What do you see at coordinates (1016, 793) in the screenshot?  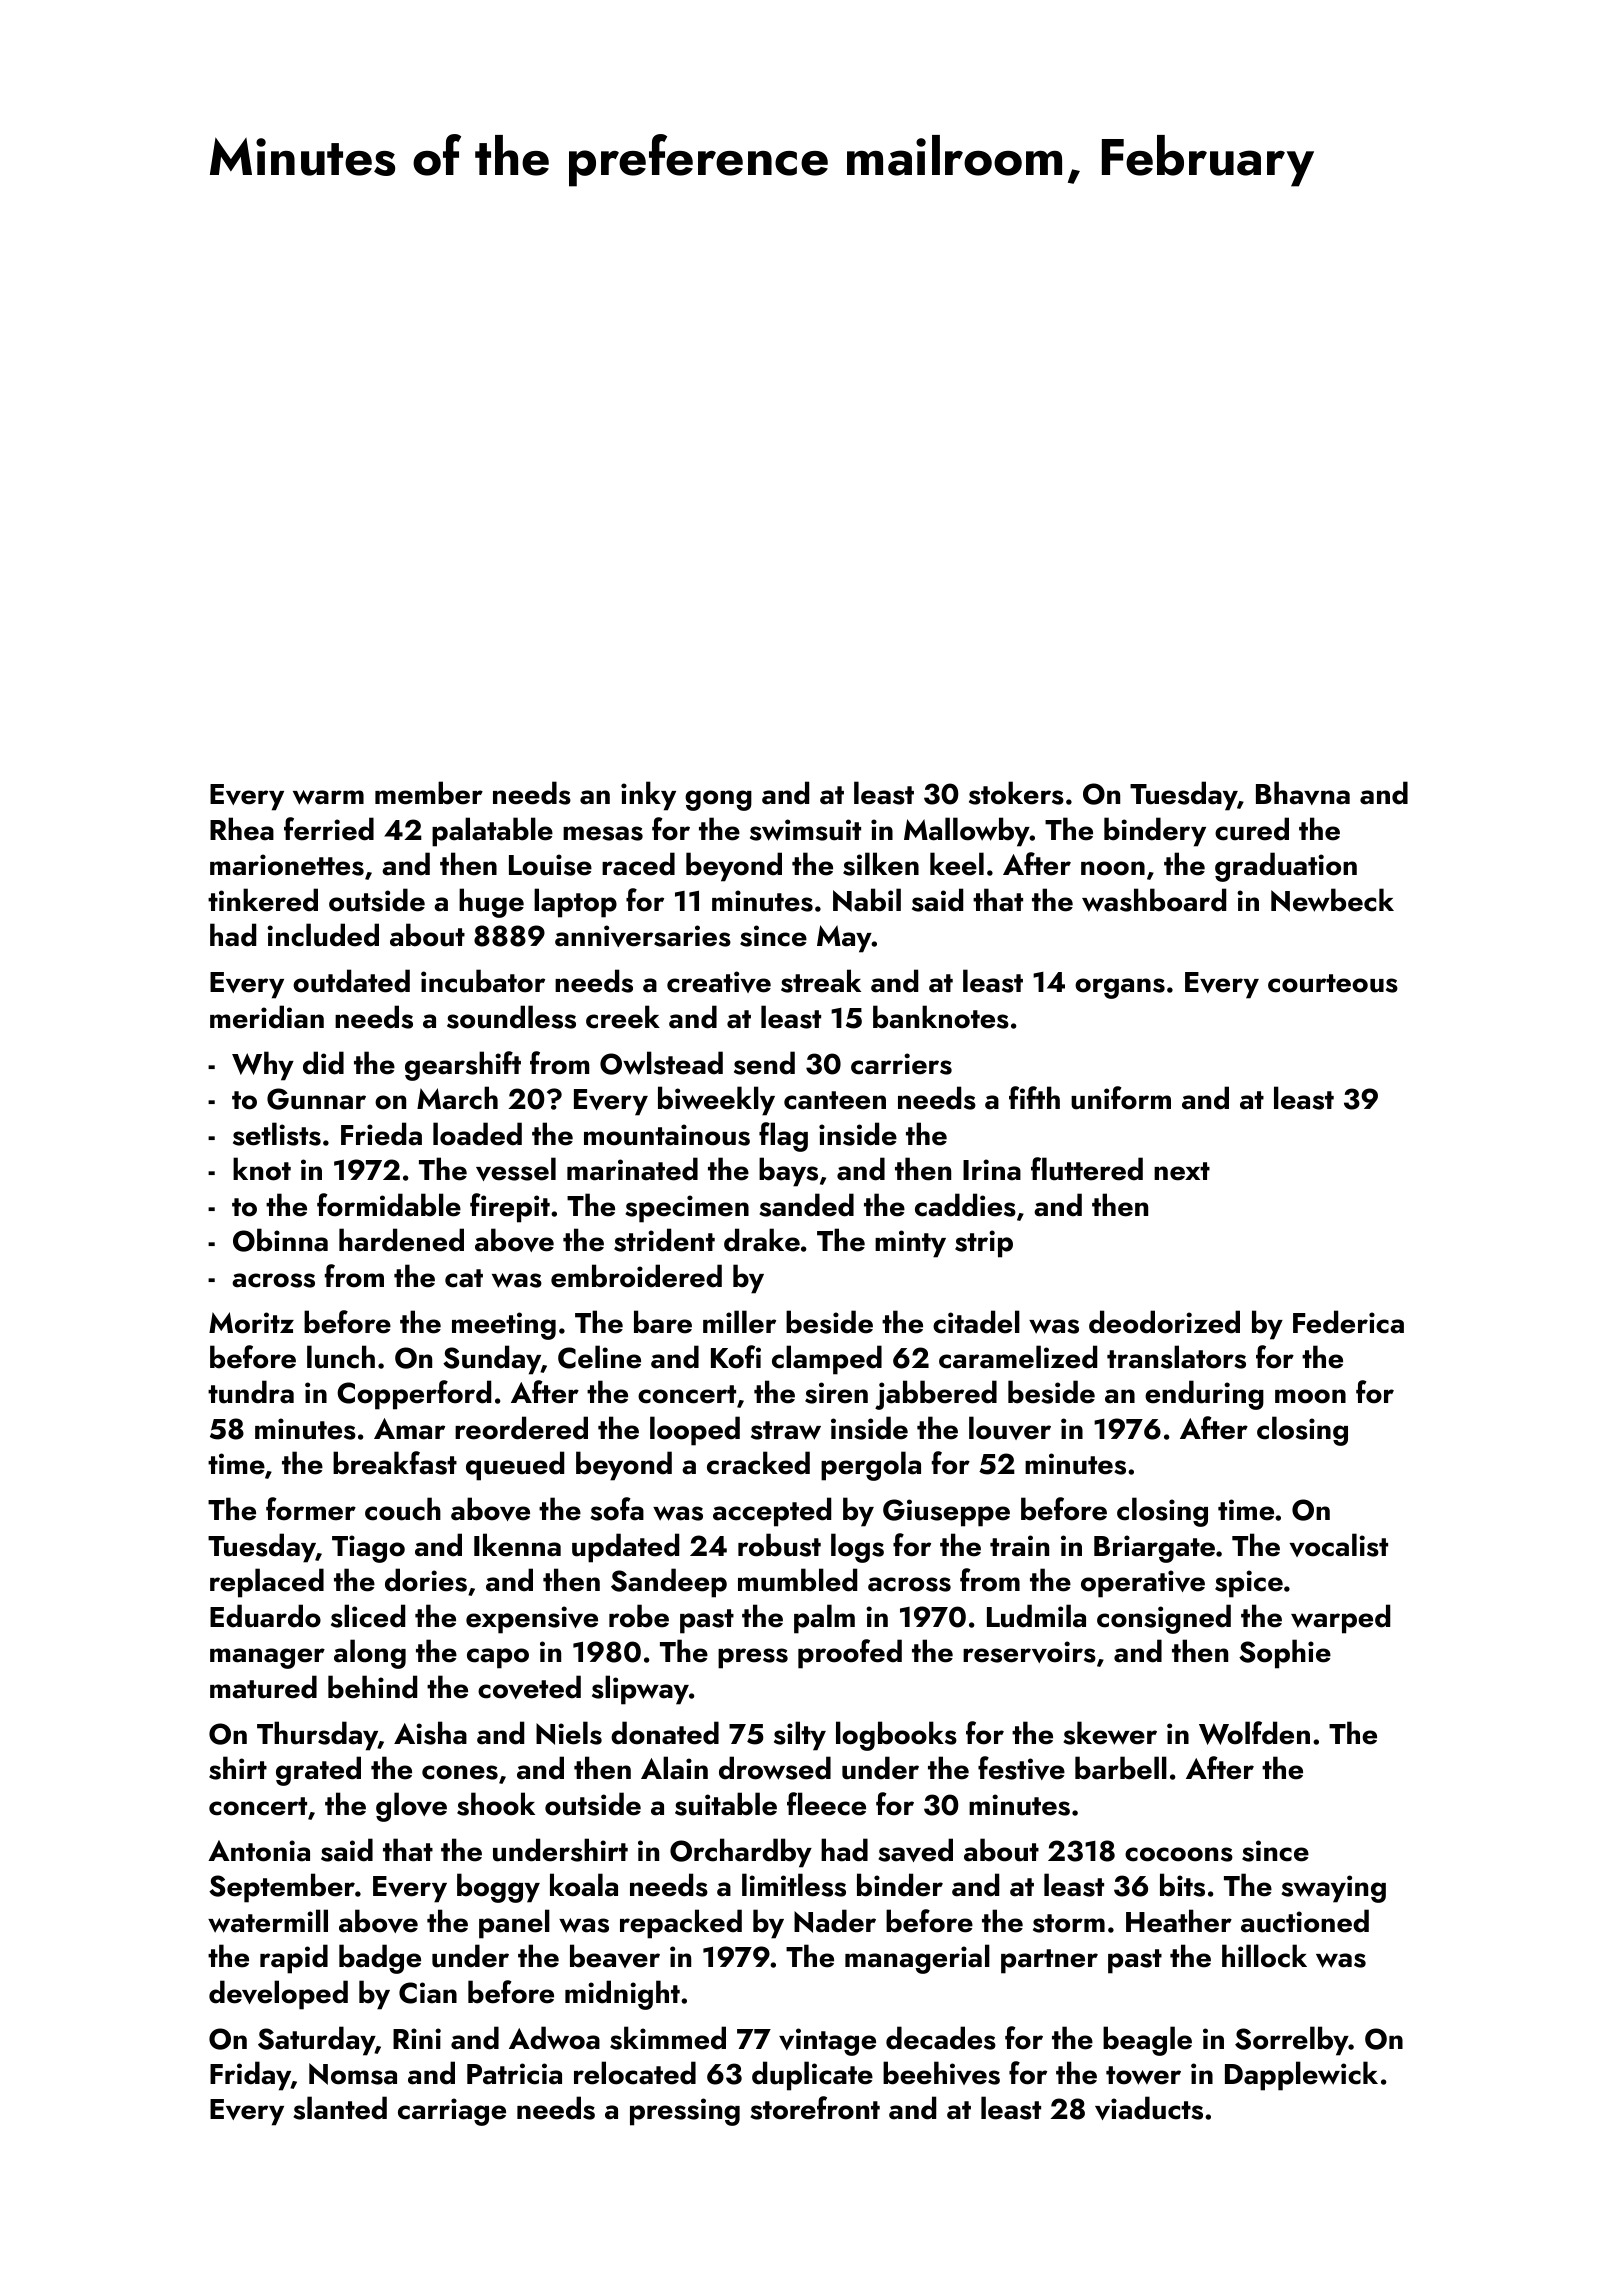 I see `stokers` at bounding box center [1016, 793].
